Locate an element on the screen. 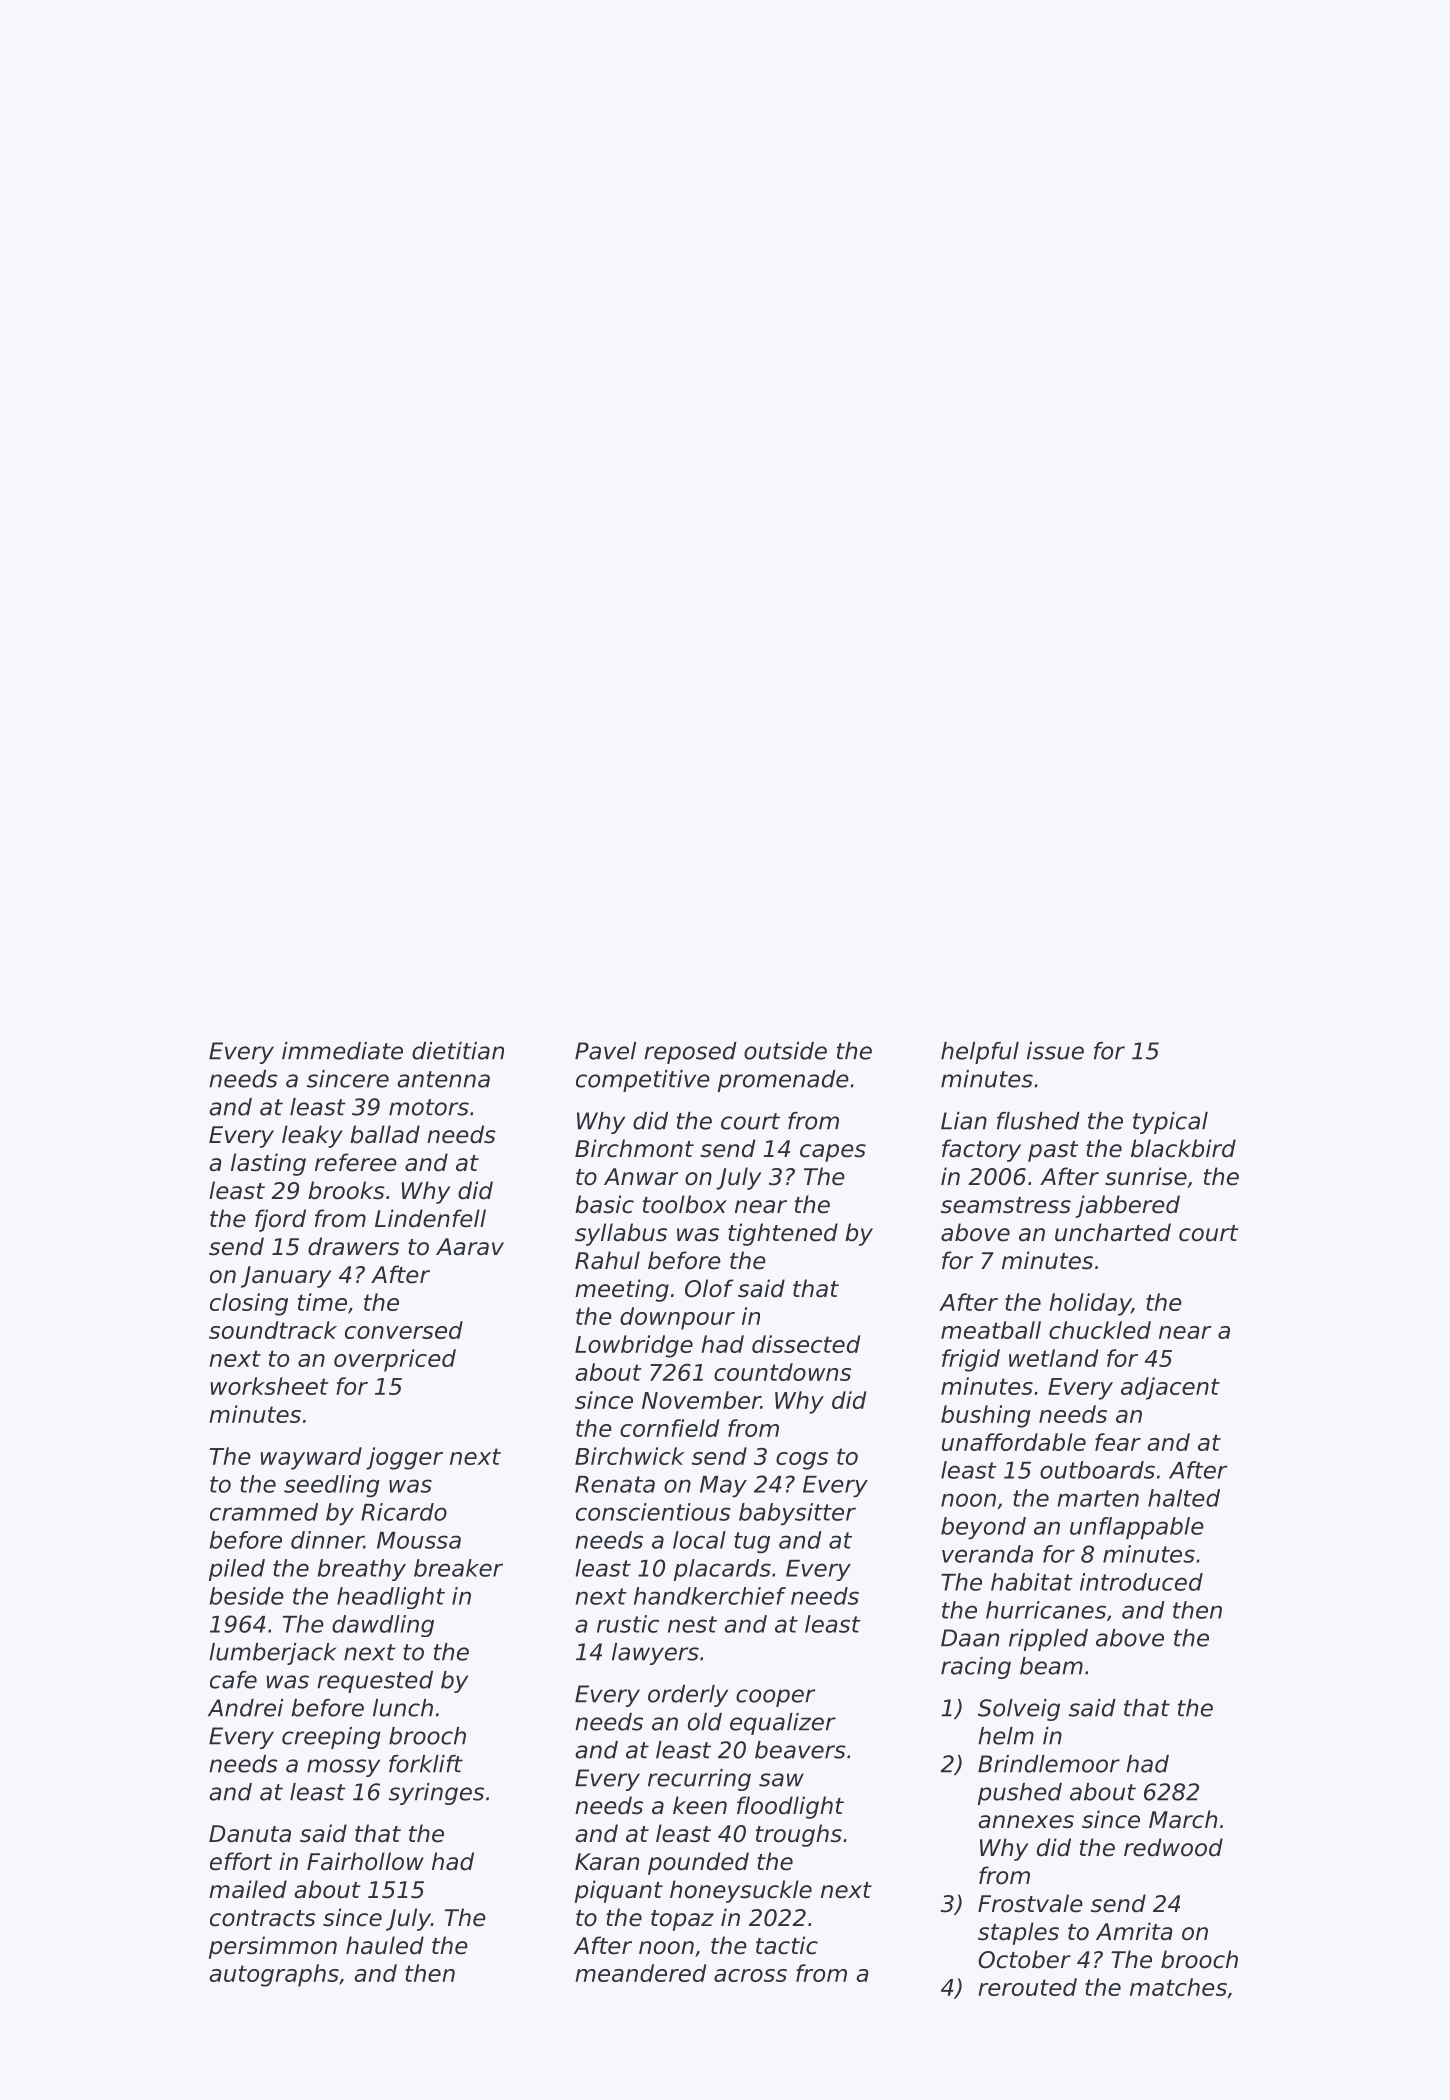 Image resolution: width=1450 pixels, height=2100 pixels. holiday is located at coordinates (1090, 1304).
